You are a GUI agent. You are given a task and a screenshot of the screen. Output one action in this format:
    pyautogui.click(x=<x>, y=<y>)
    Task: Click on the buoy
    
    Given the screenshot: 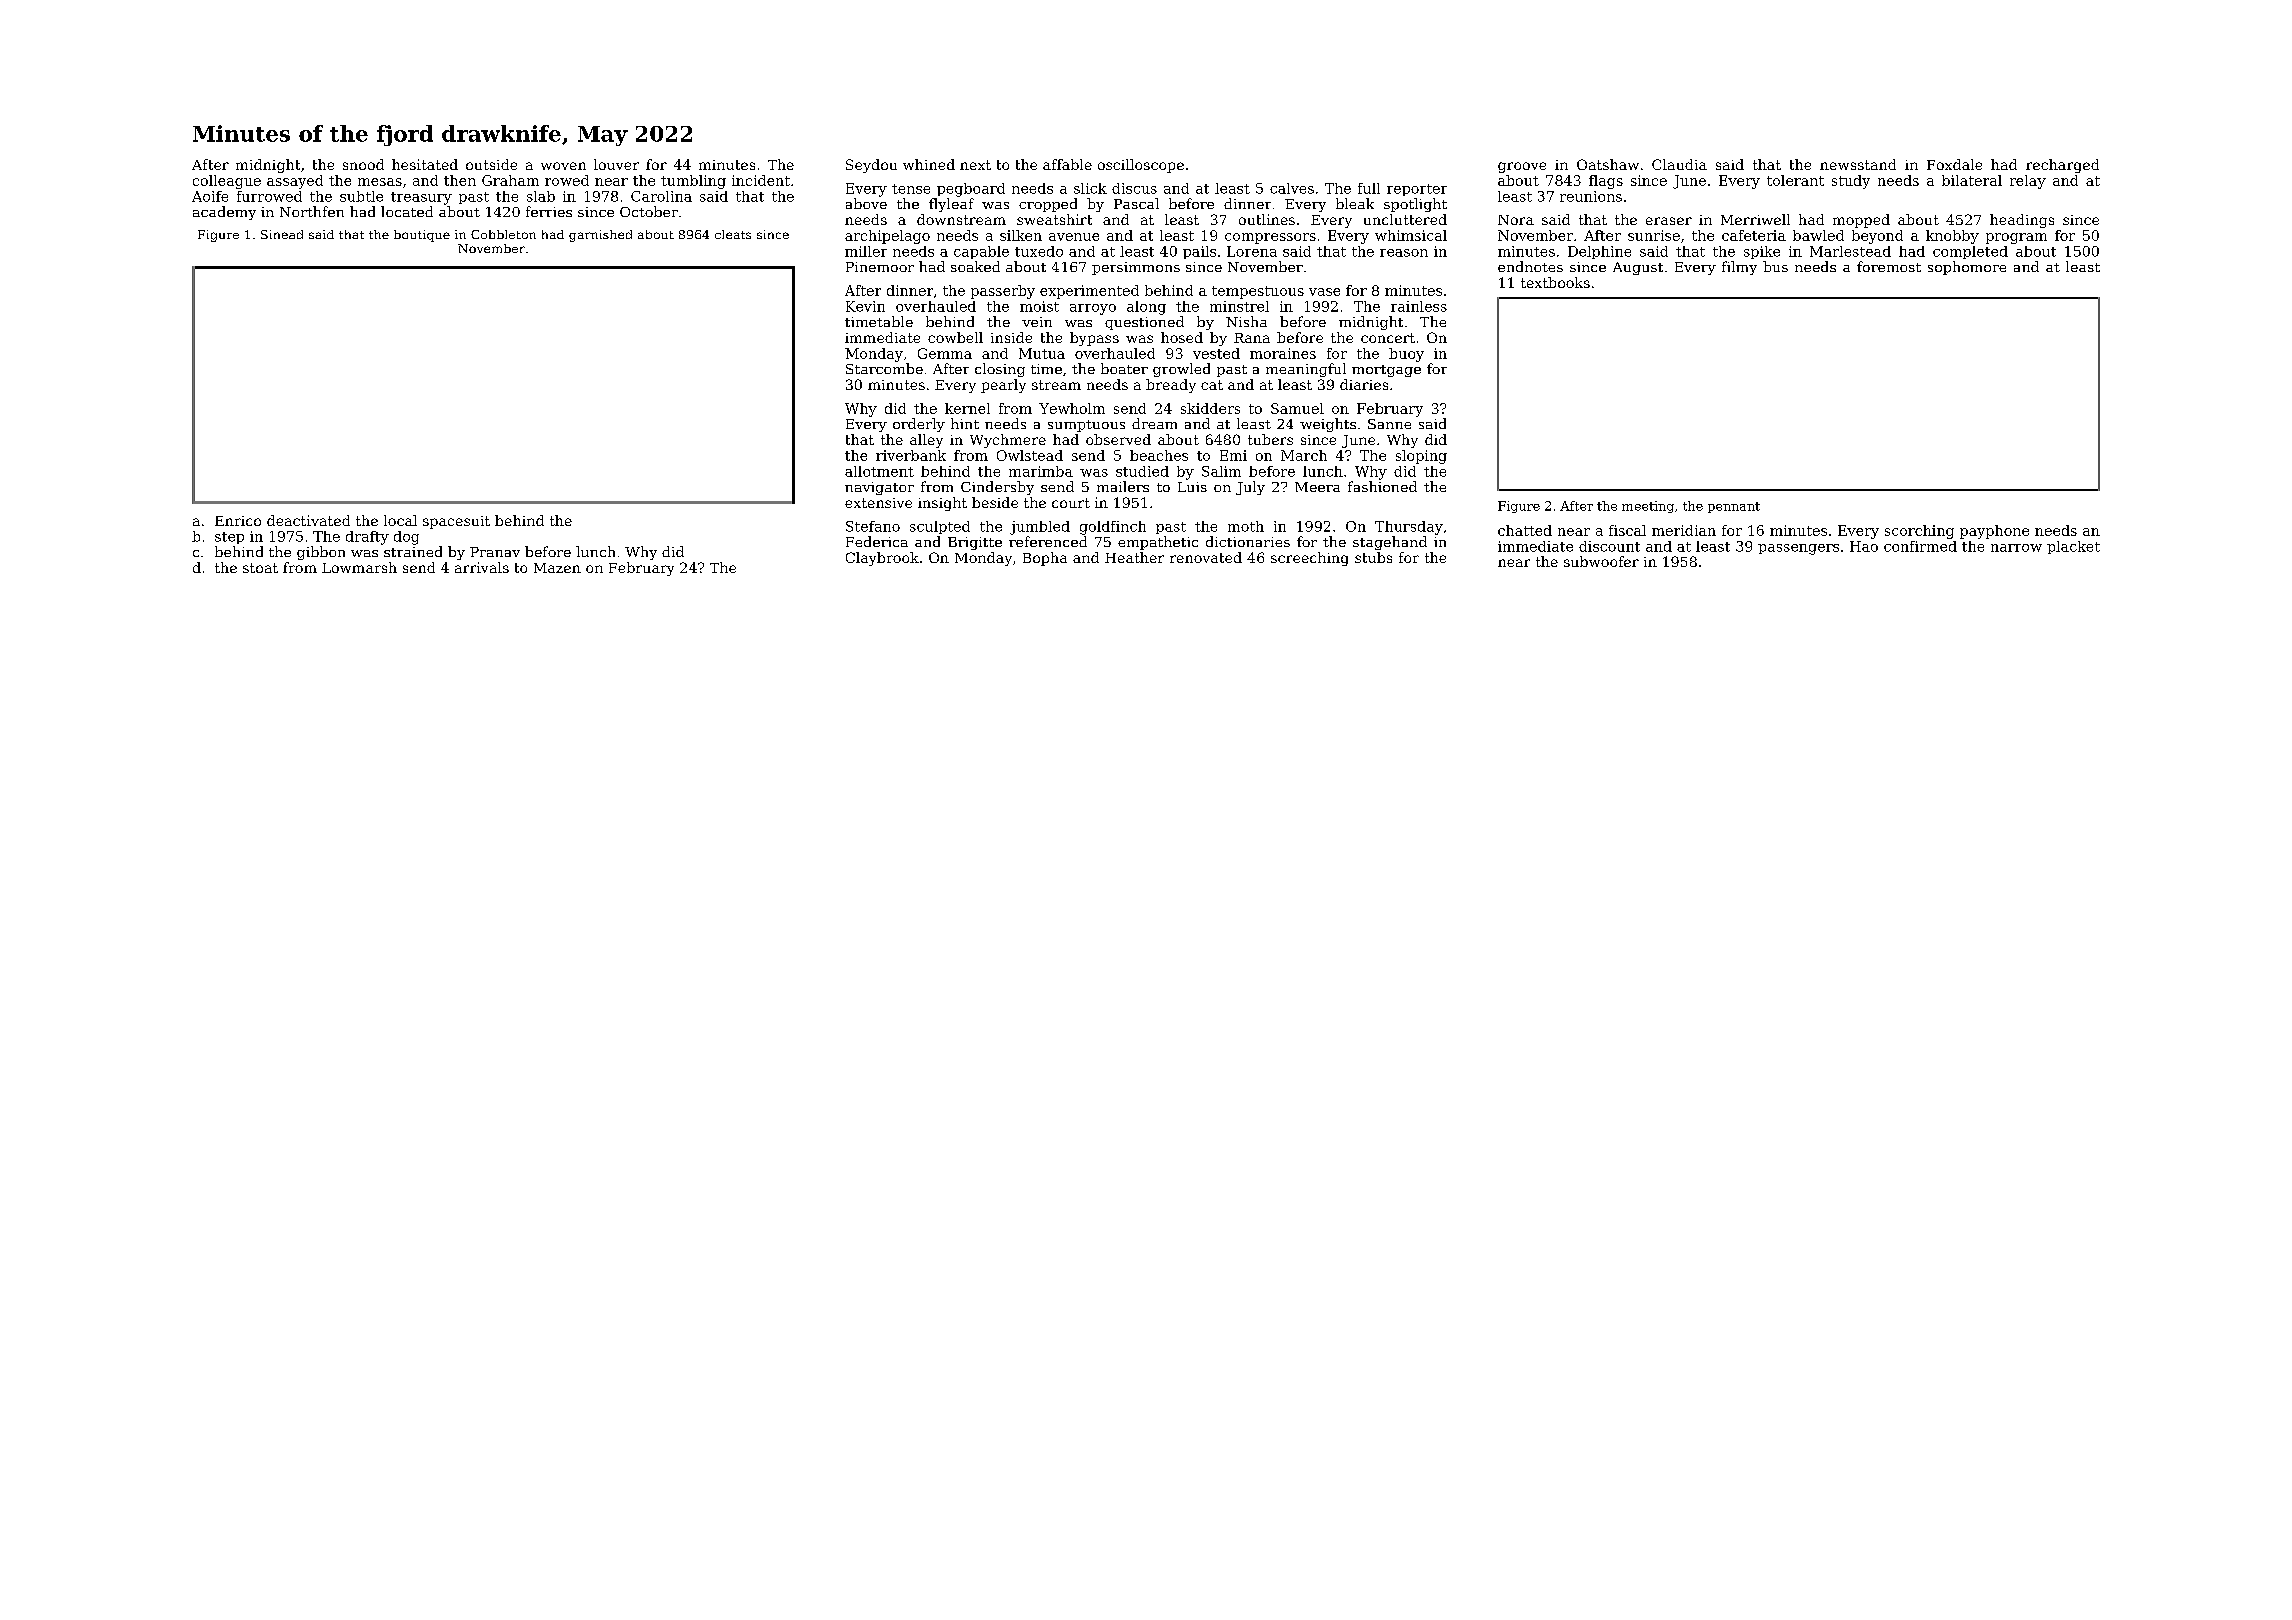 What is the action you would take?
    pyautogui.click(x=1406, y=355)
